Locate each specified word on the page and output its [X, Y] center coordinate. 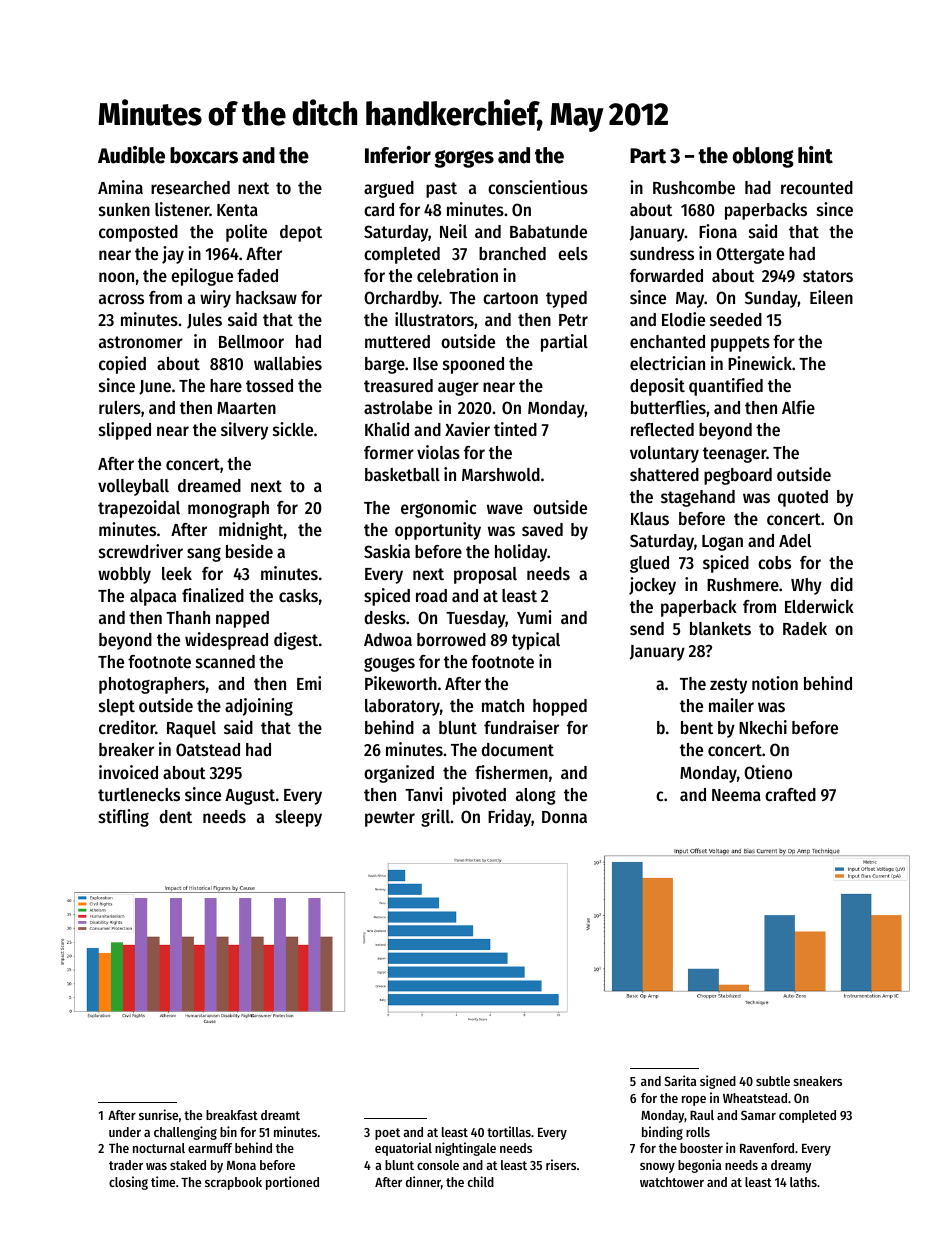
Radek [805, 628]
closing [128, 1183]
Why [806, 586]
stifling [124, 818]
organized [399, 774]
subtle [773, 1081]
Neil [453, 231]
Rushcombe [694, 187]
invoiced [128, 772]
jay [173, 255]
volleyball [133, 487]
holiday [521, 553]
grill [435, 818]
